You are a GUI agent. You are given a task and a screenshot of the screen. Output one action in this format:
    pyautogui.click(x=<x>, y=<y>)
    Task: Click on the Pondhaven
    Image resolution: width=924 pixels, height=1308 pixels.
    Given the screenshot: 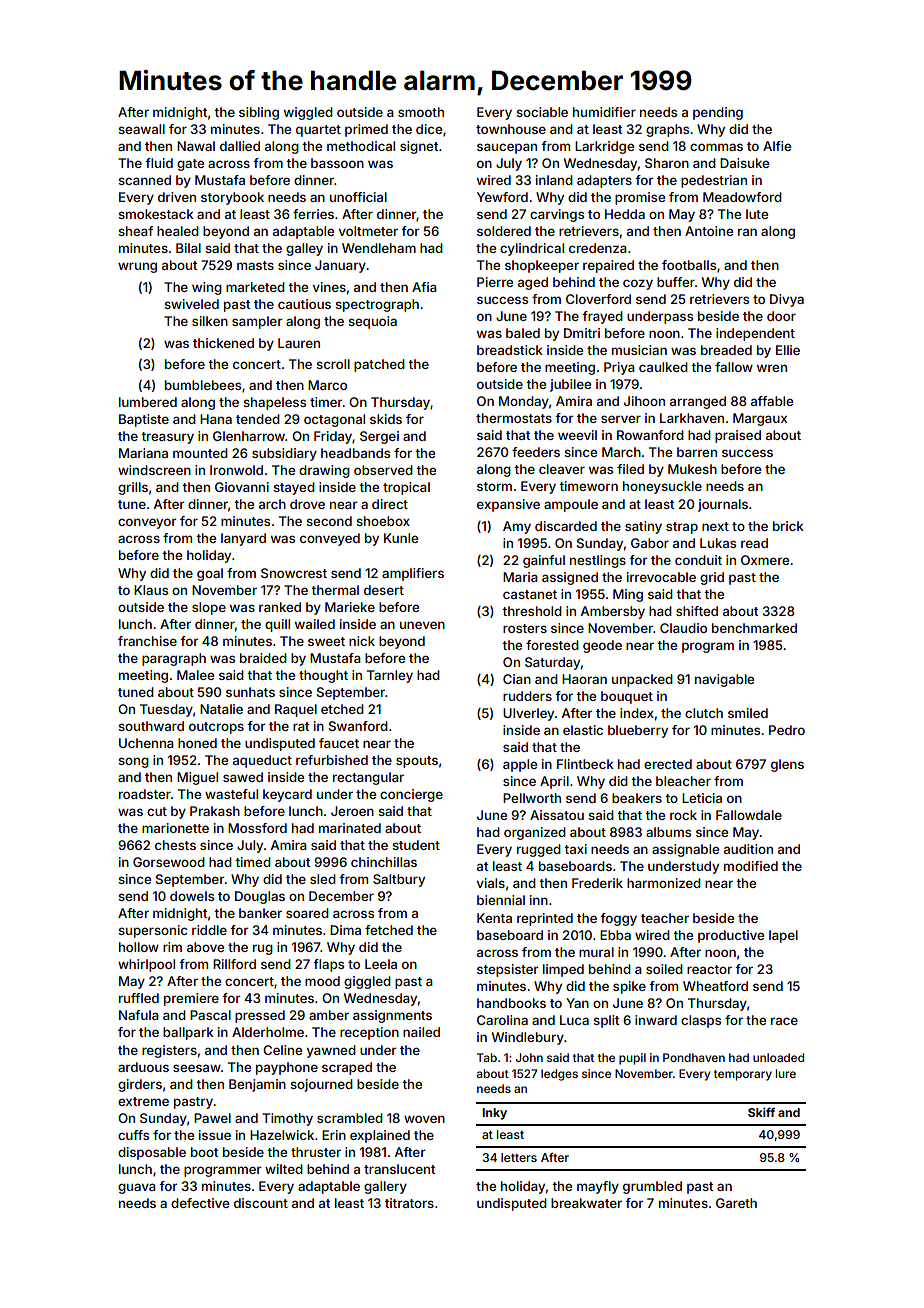 What is the action you would take?
    pyautogui.click(x=694, y=1057)
